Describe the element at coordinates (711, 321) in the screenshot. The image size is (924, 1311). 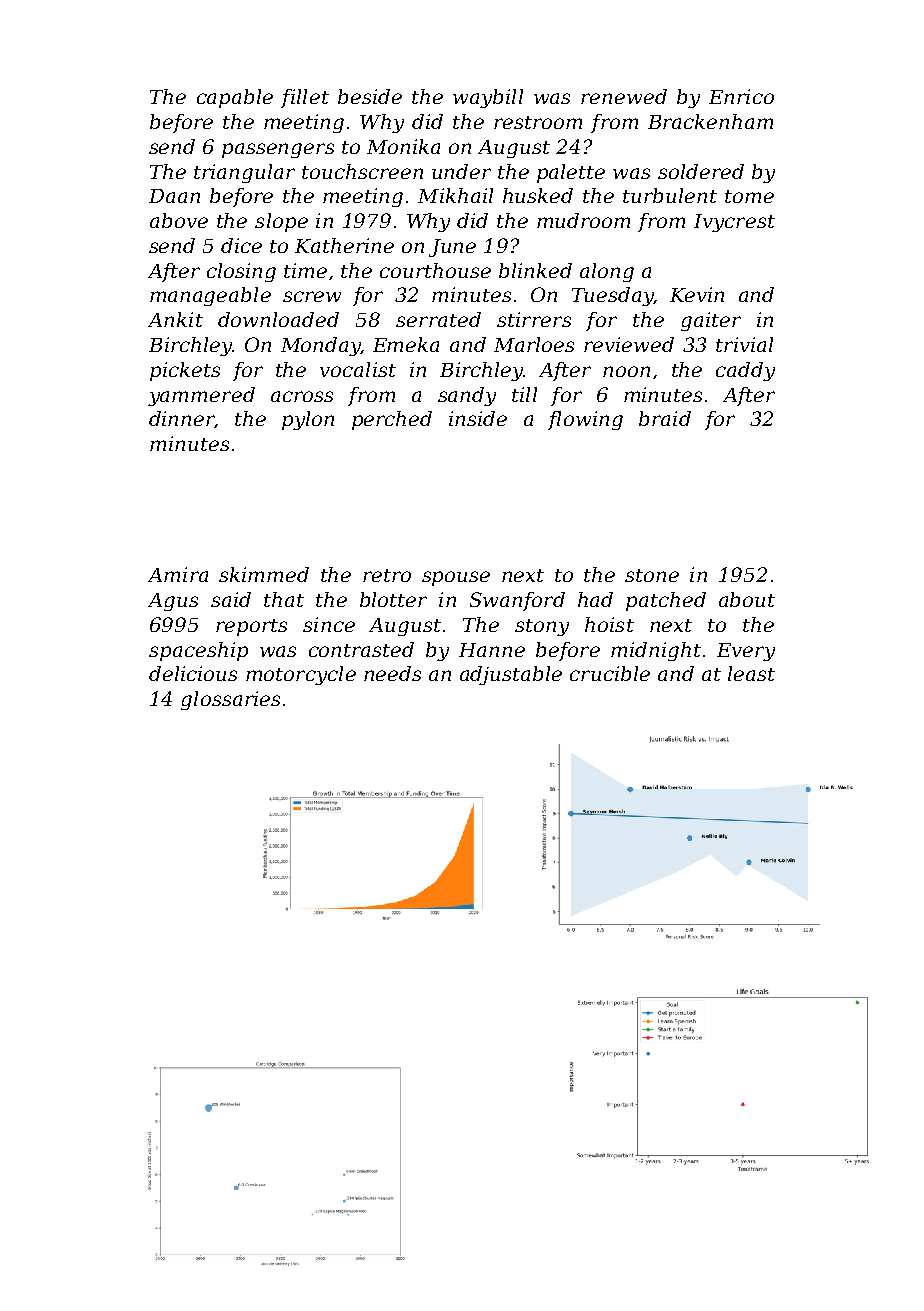
I see `gaiter` at that location.
